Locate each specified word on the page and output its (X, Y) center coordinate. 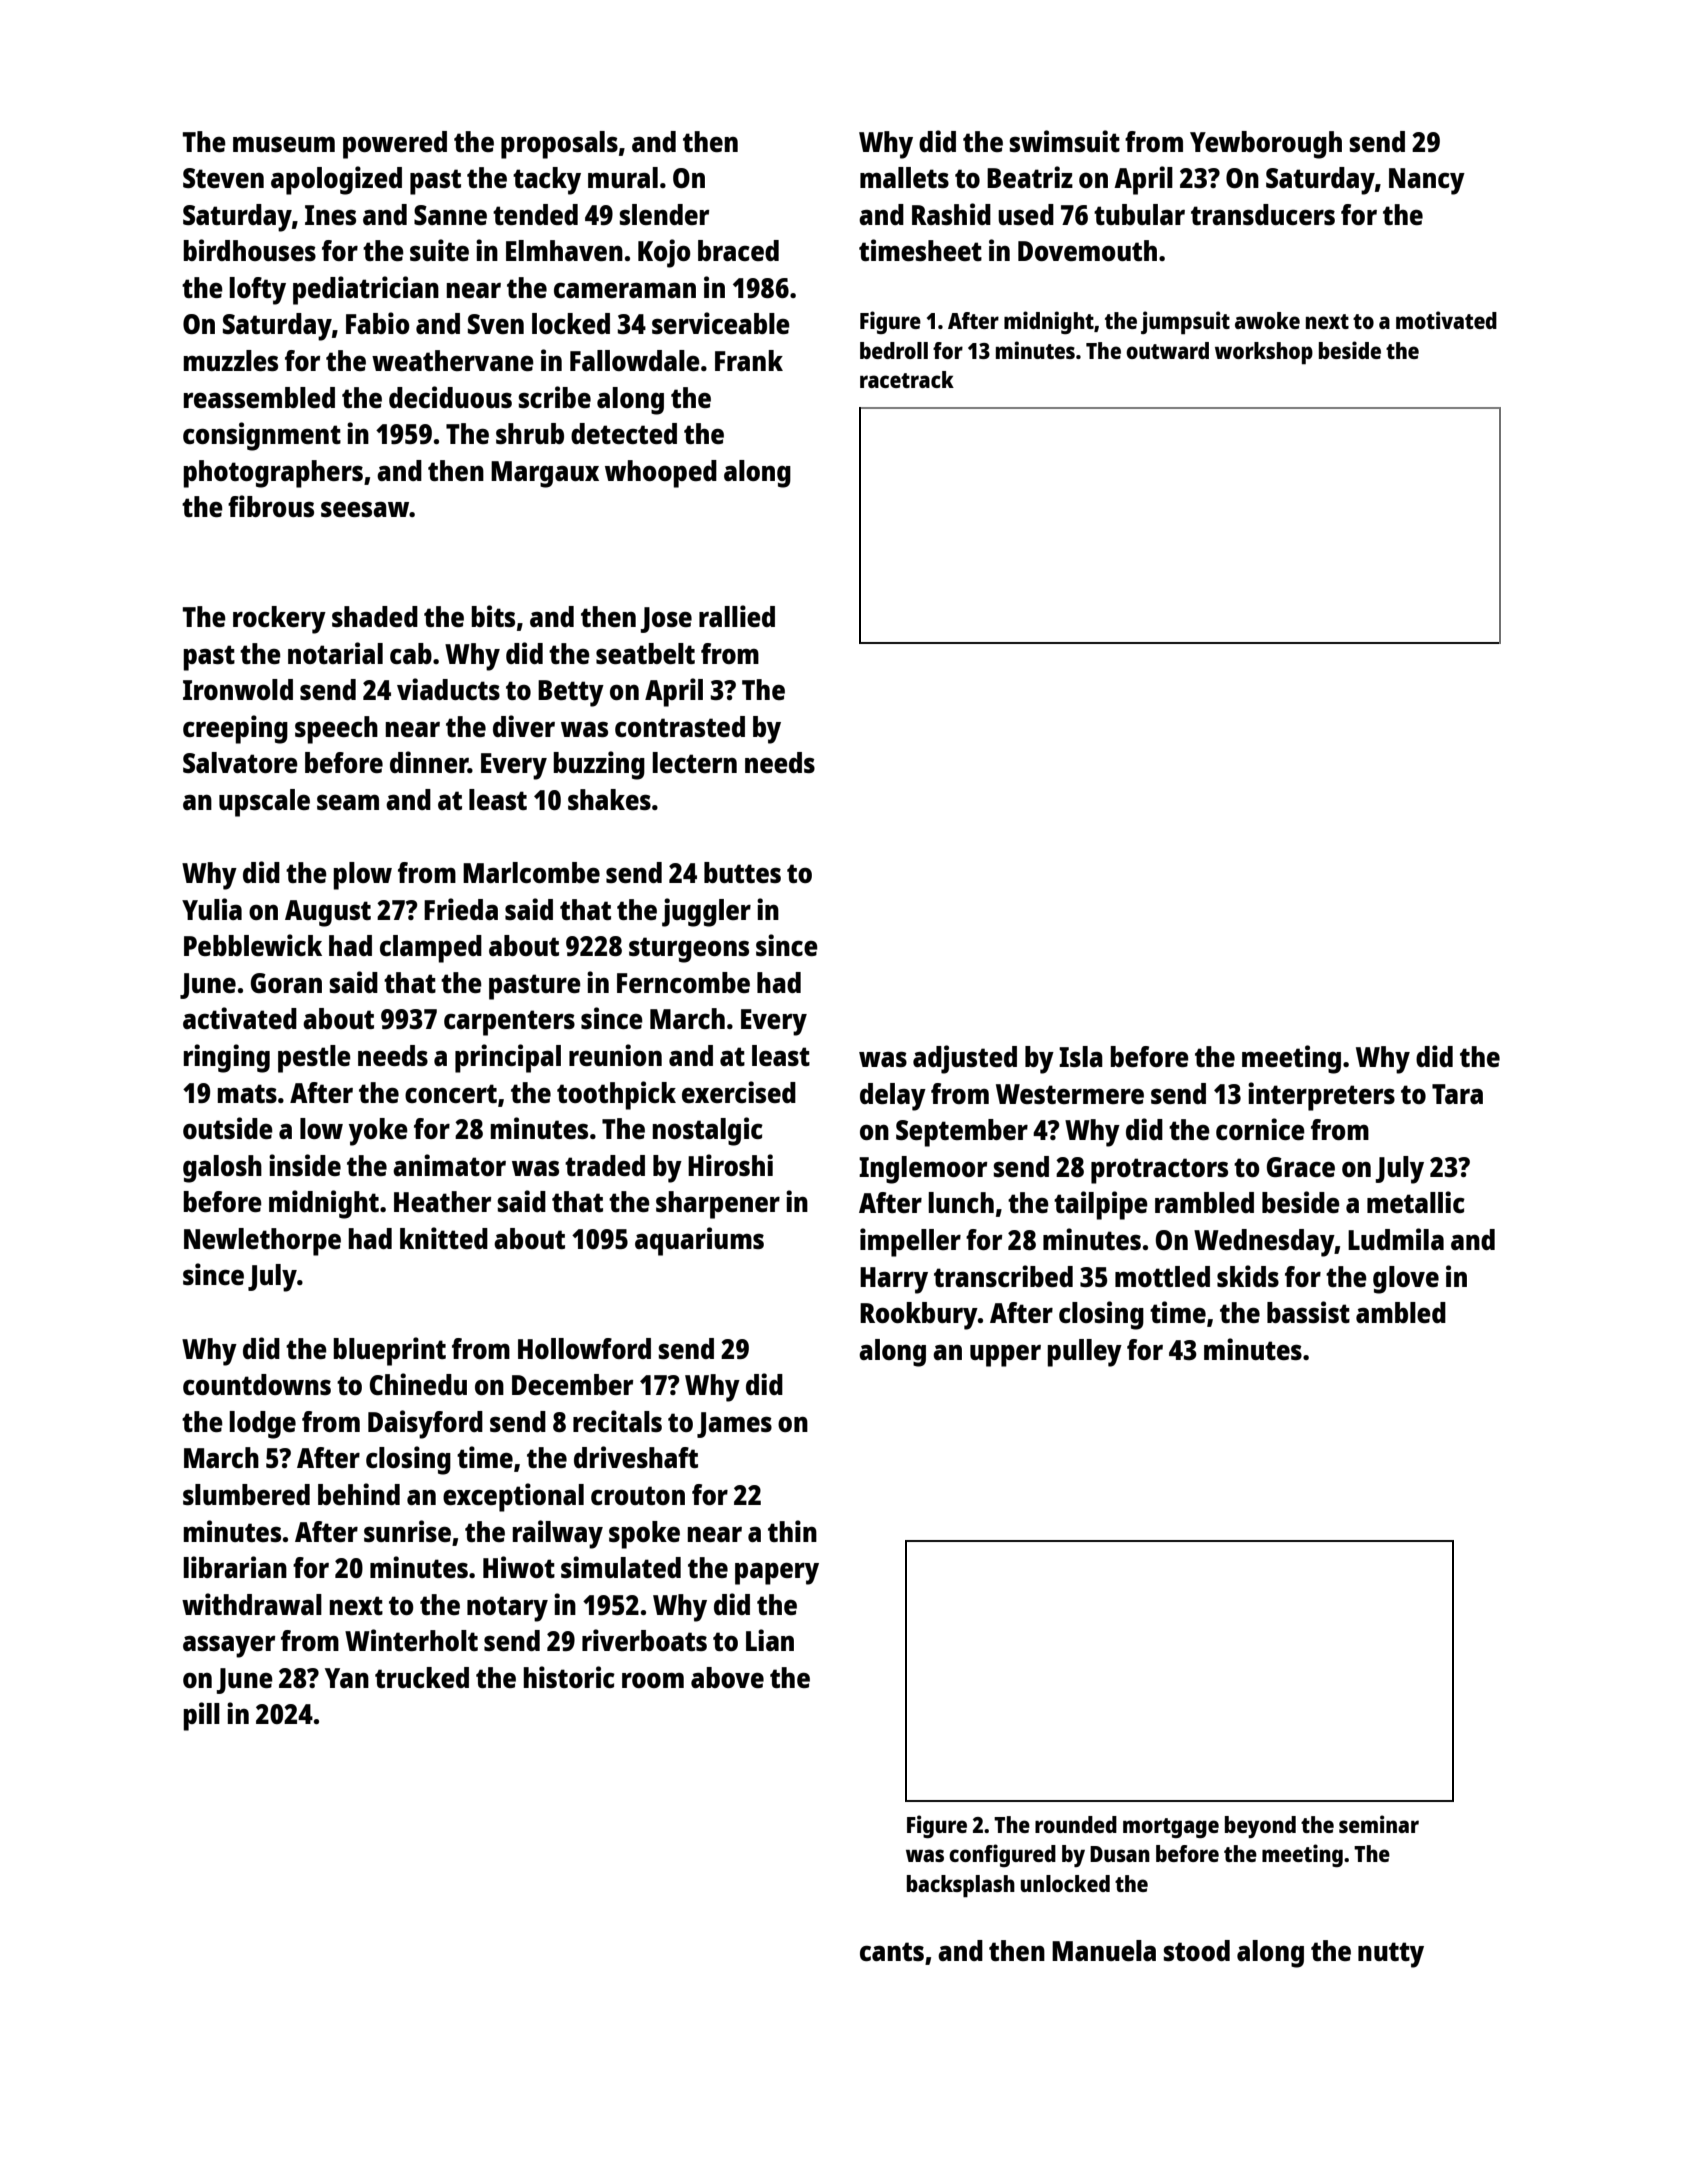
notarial (335, 653)
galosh (222, 1169)
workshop (1264, 353)
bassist (1308, 1312)
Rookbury (919, 1316)
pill (201, 1716)
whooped (661, 474)
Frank (749, 360)
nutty (1391, 1955)
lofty (257, 291)
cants (892, 1951)
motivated (1446, 320)
